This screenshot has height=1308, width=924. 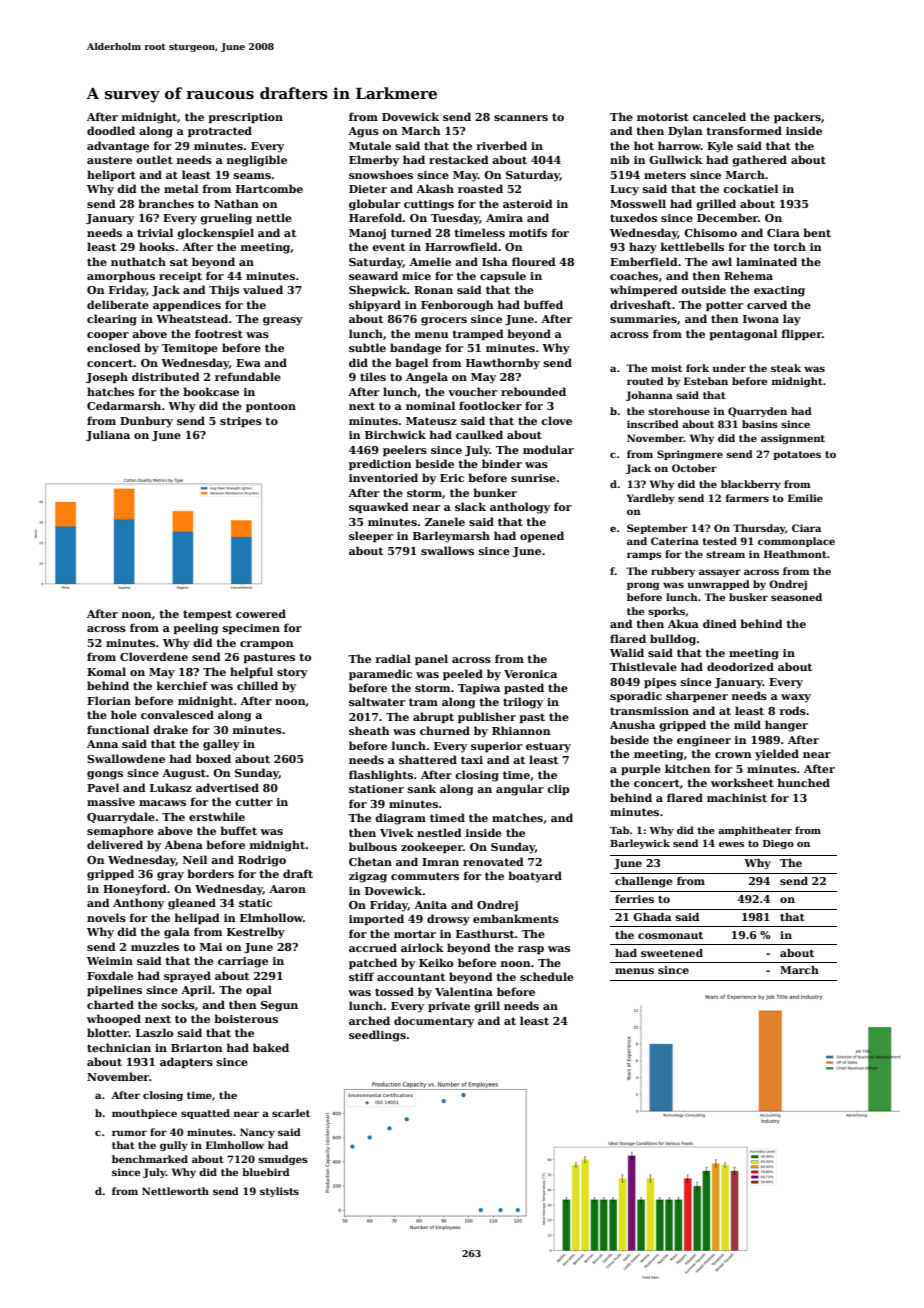 What do you see at coordinates (370, 145) in the screenshot?
I see `Mutale` at bounding box center [370, 145].
